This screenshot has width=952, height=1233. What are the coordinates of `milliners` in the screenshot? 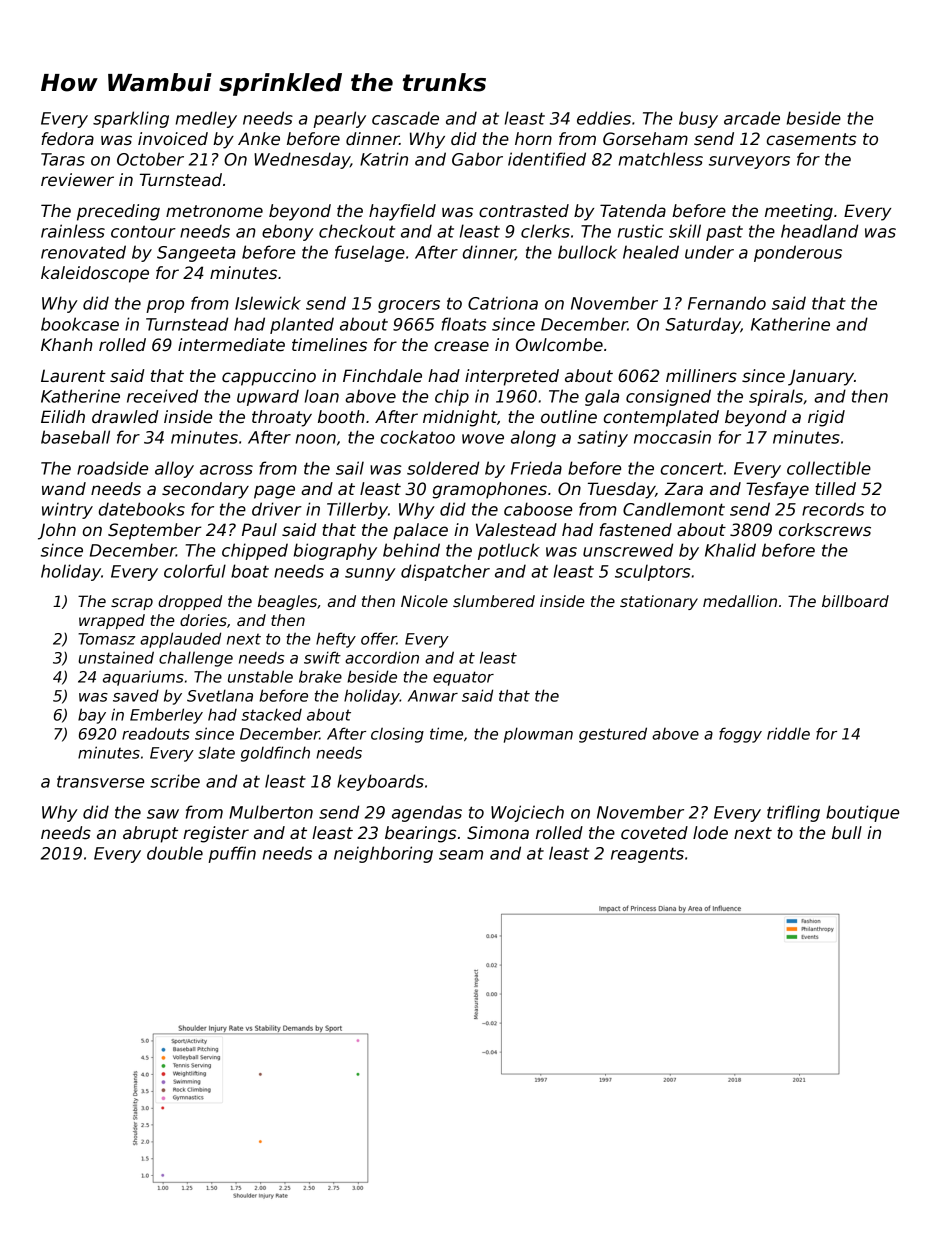 It's located at (701, 376).
